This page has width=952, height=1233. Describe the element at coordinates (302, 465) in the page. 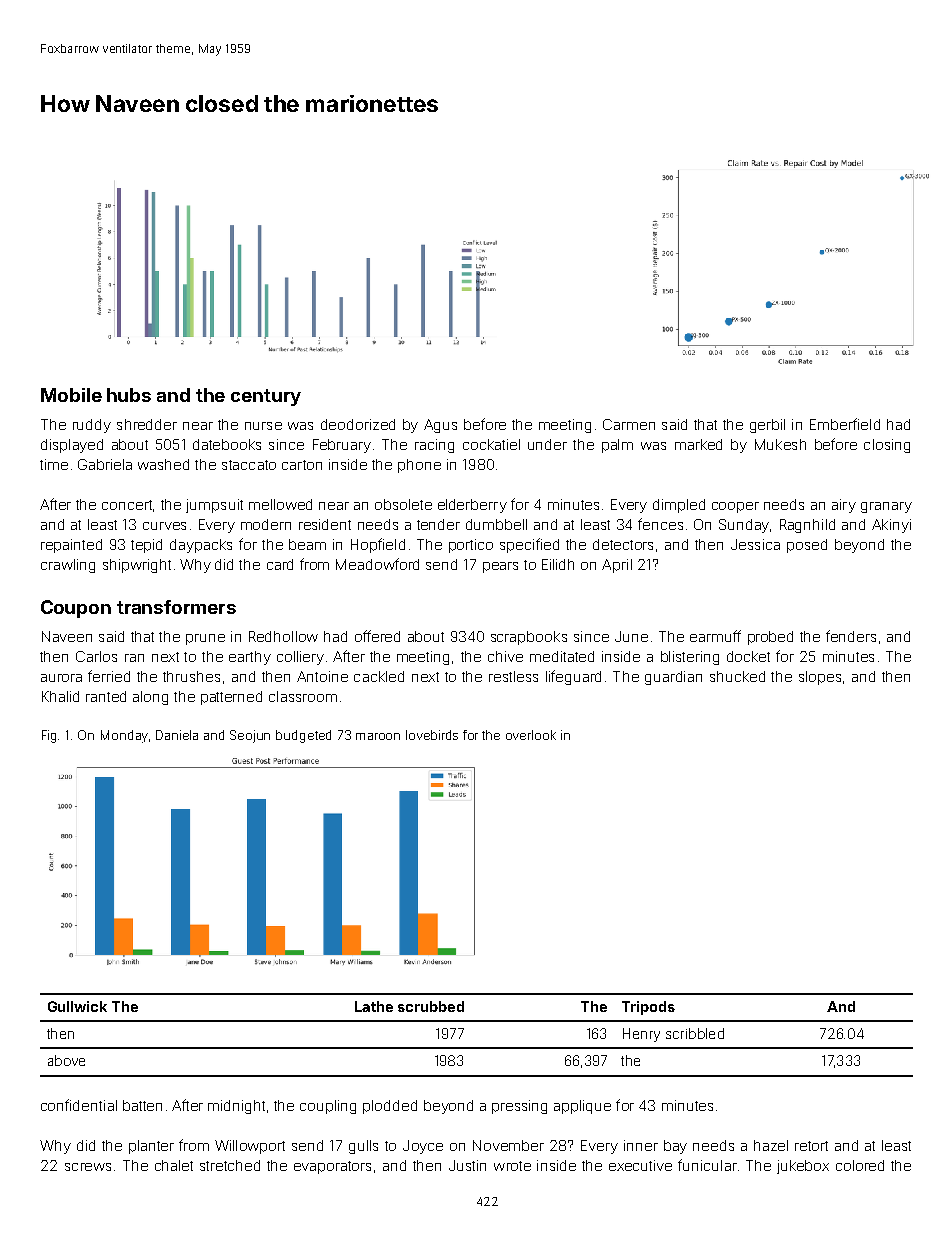

I see `carton` at that location.
